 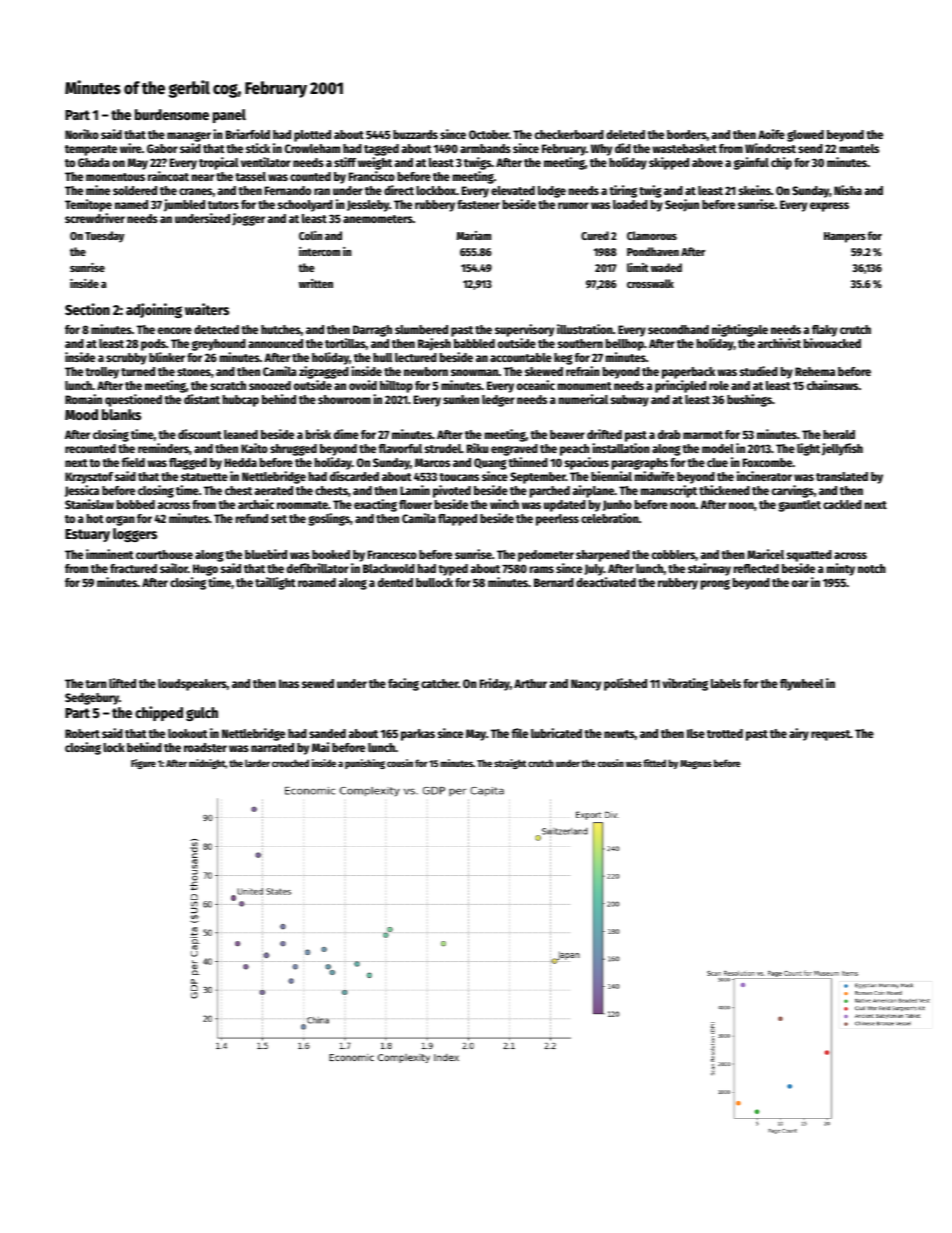 What do you see at coordinates (92, 699) in the screenshot?
I see `Sedgebury` at bounding box center [92, 699].
